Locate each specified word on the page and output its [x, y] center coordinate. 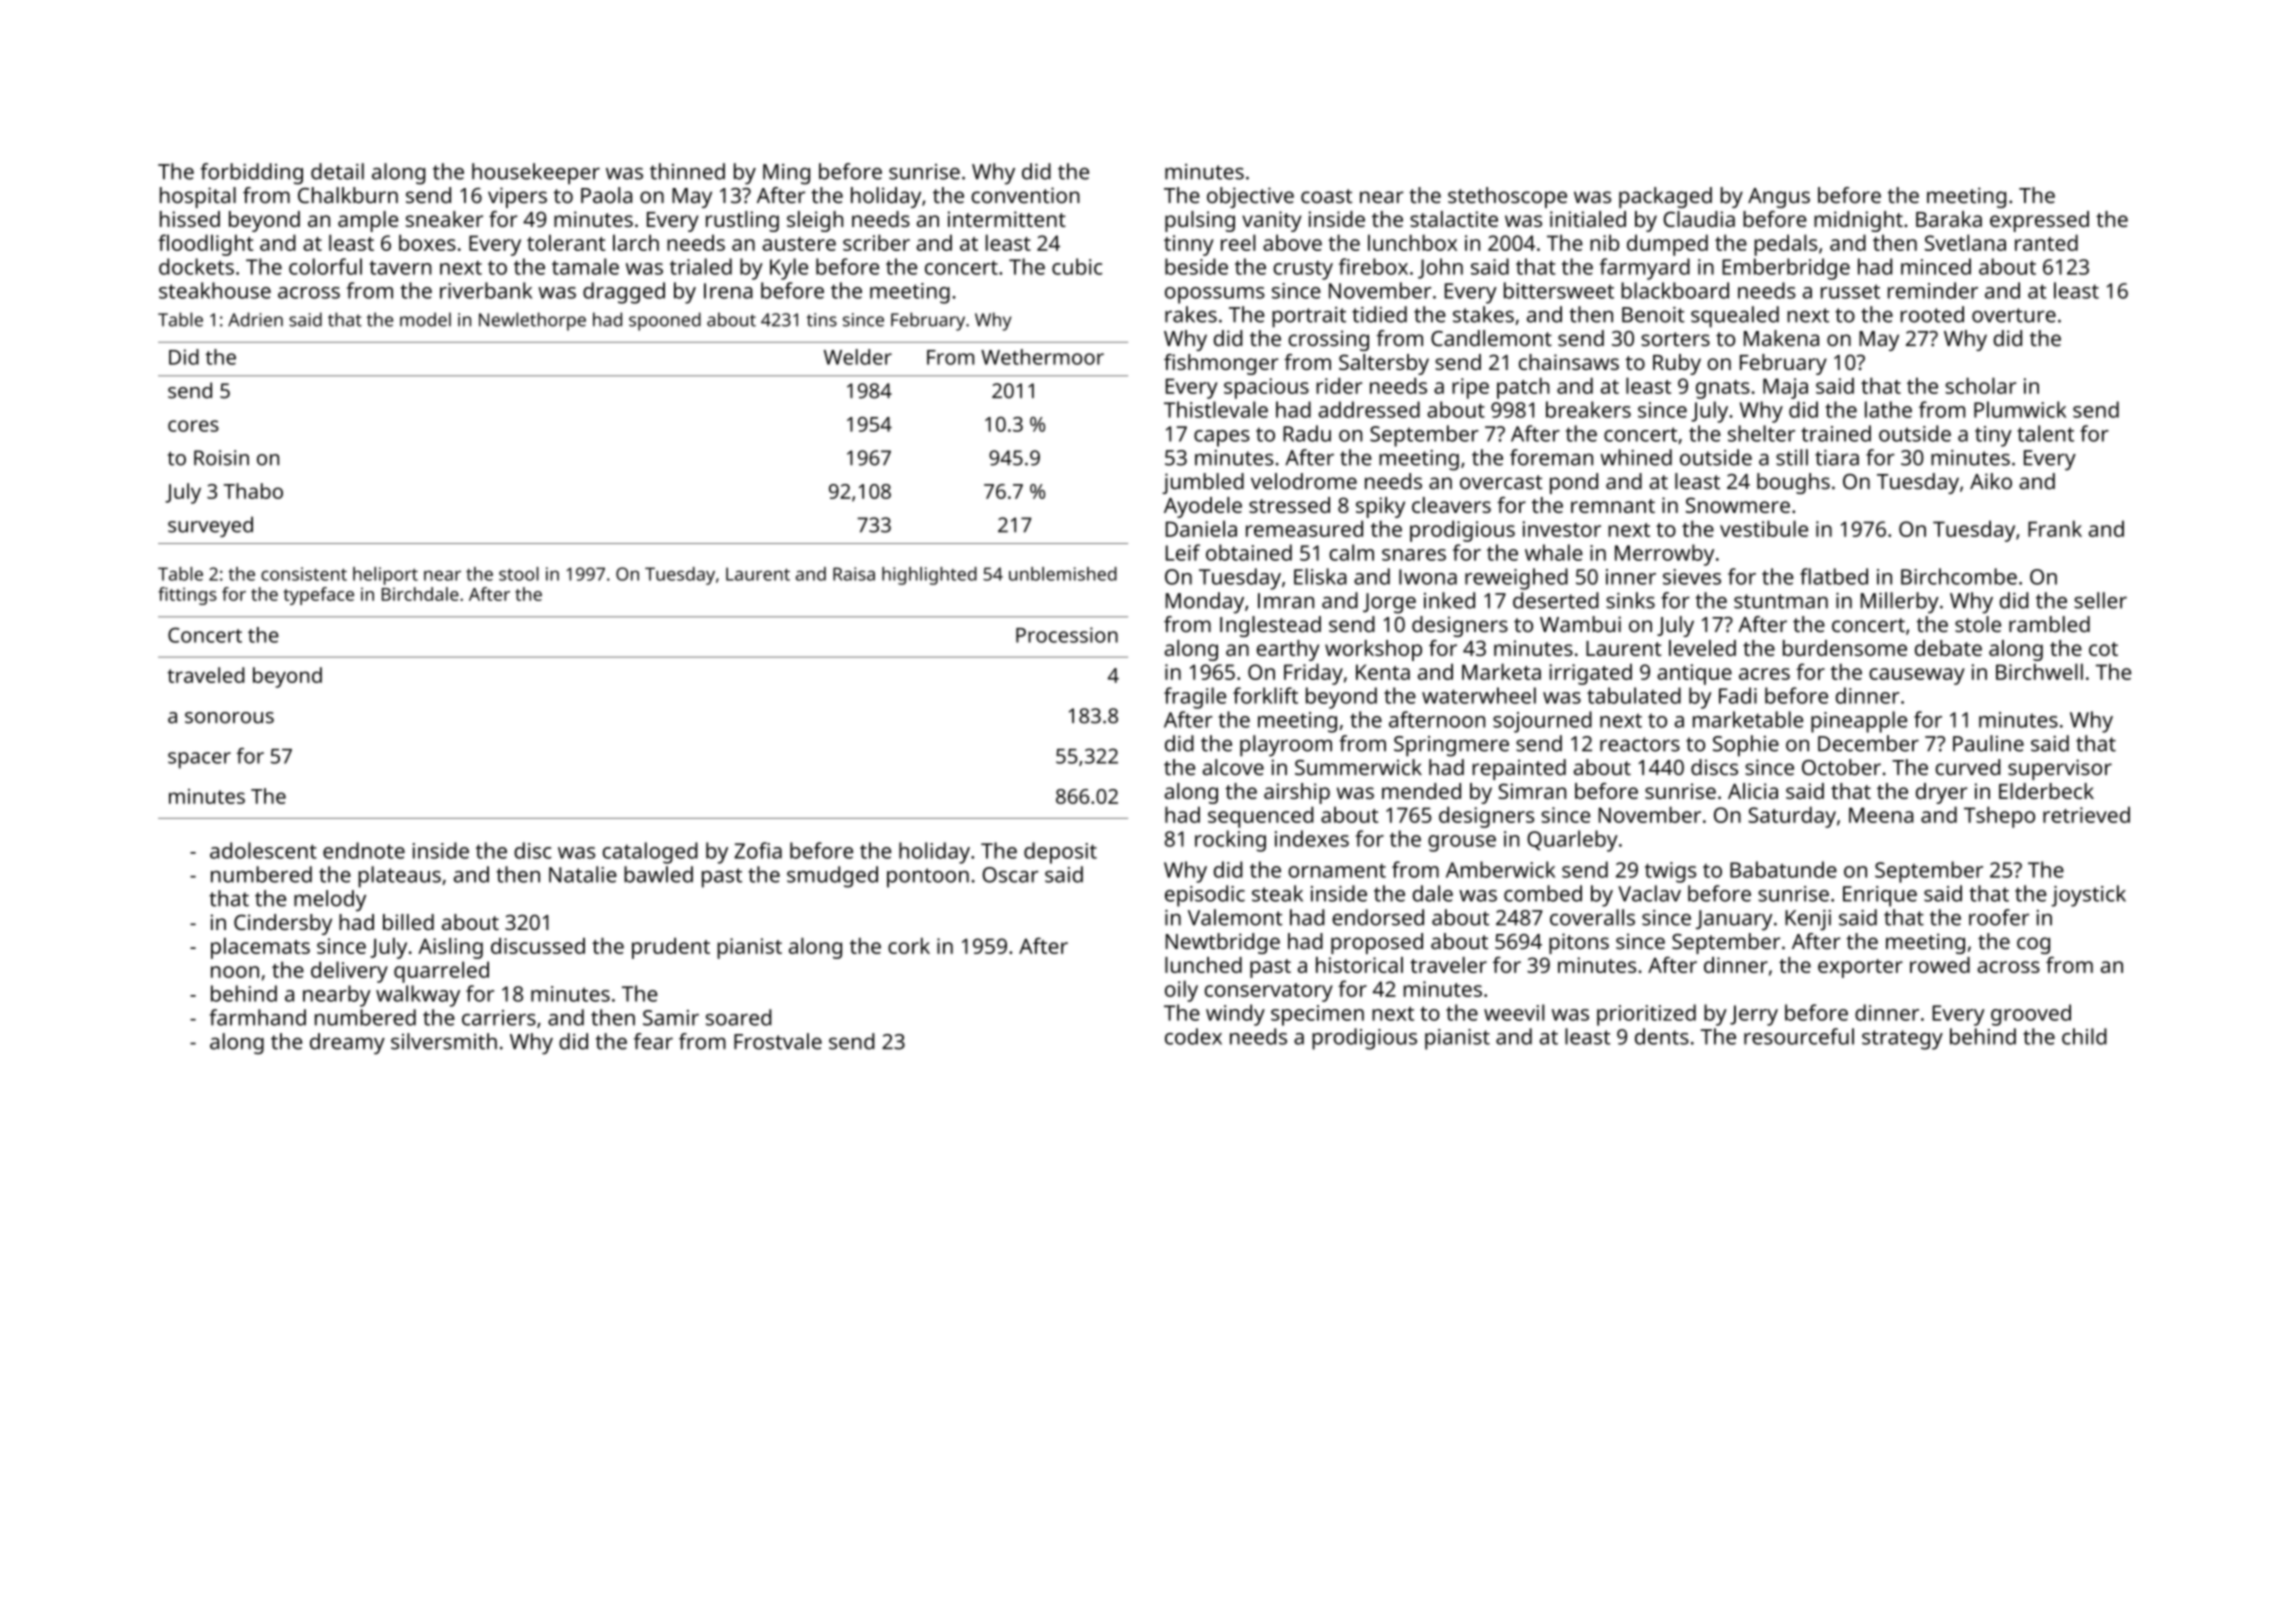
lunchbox [1412, 242]
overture [2014, 315]
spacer [199, 760]
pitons [1579, 943]
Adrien [255, 319]
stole [1978, 624]
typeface [319, 596]
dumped [1667, 245]
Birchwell [2039, 671]
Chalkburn [348, 195]
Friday [1313, 674]
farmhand [257, 1017]
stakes [1483, 314]
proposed [1377, 943]
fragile [1195, 698]
